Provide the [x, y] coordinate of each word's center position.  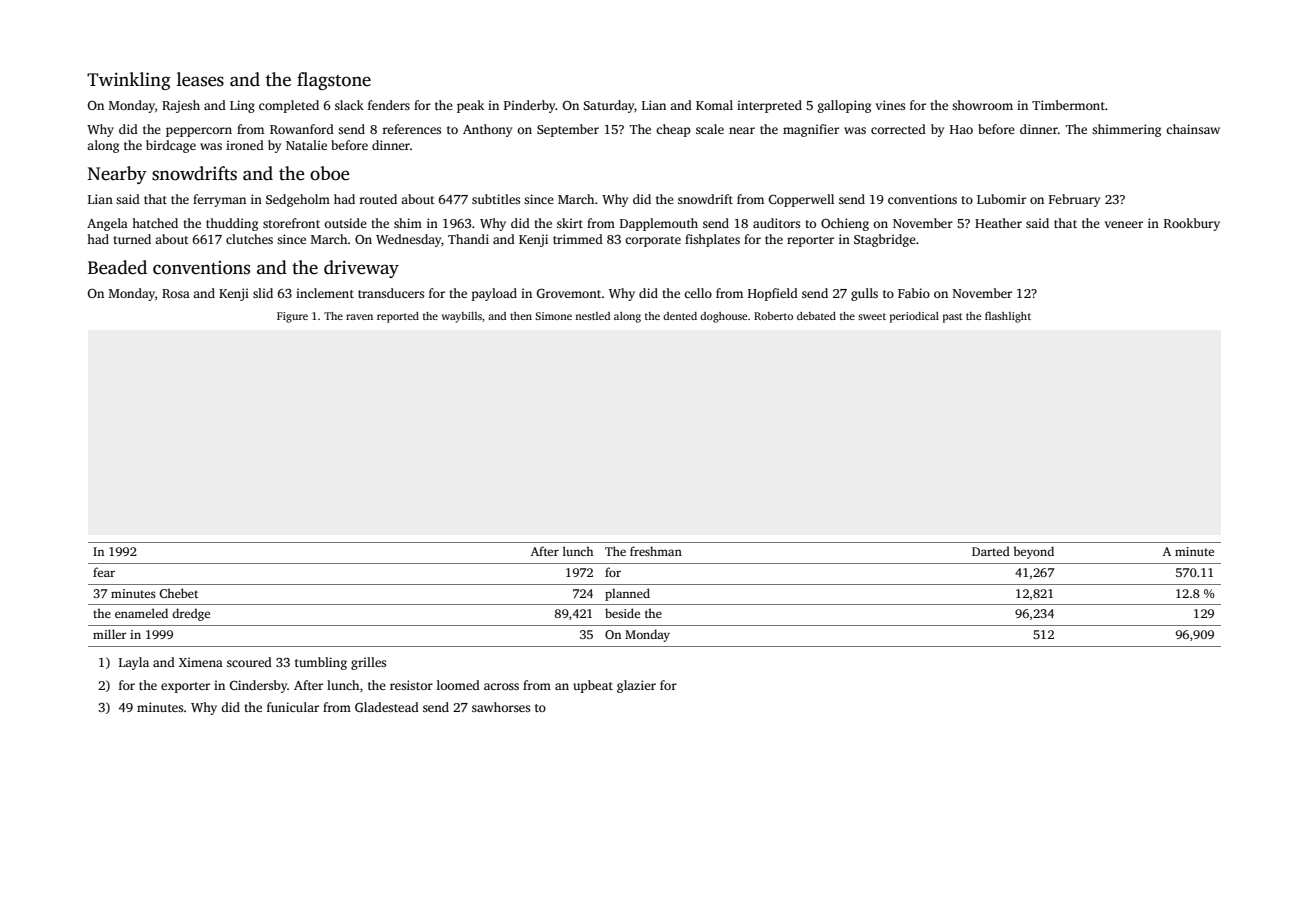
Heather [998, 223]
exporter [185, 687]
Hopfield [773, 294]
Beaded [117, 267]
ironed [245, 145]
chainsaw [1193, 129]
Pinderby [530, 106]
